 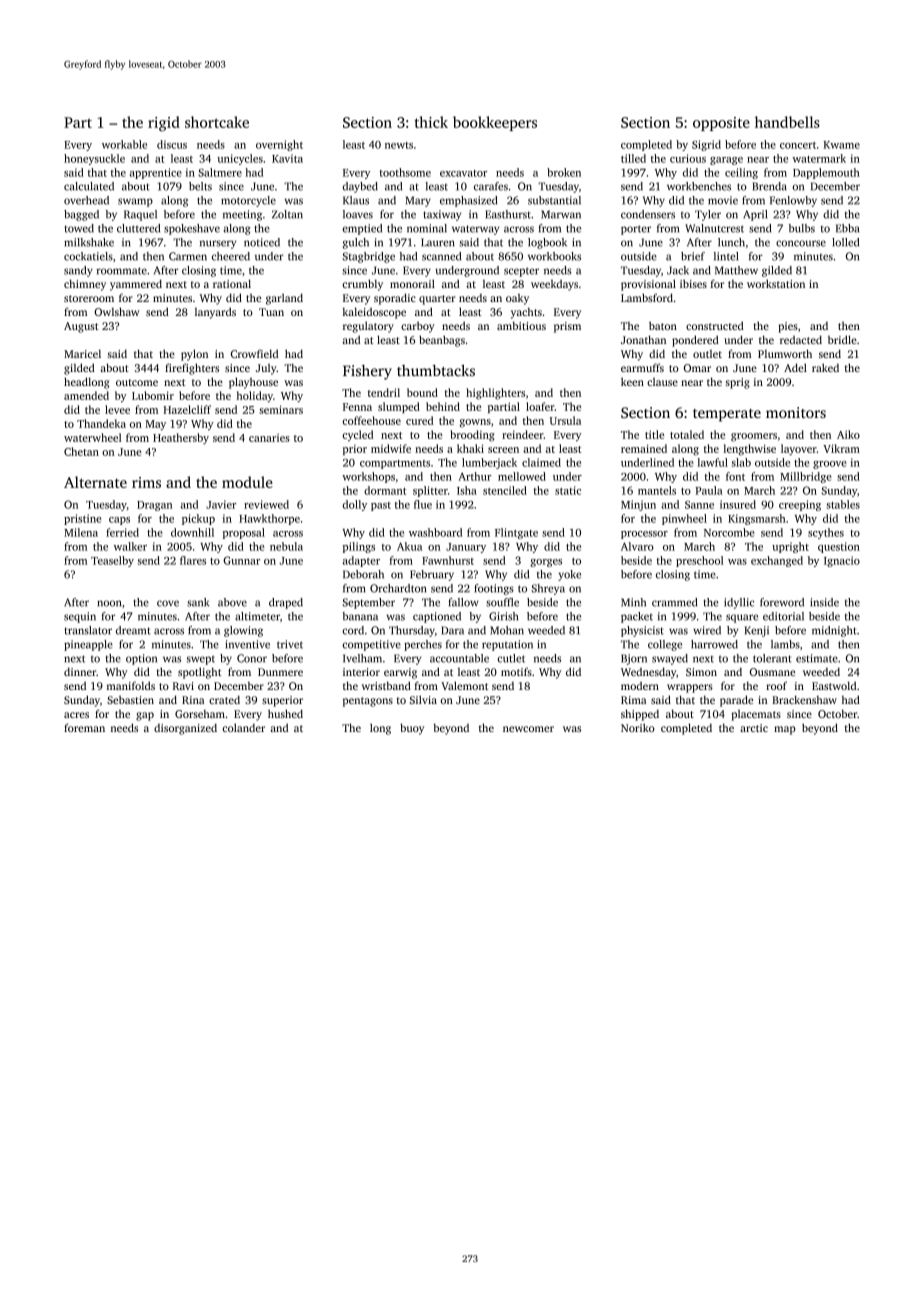 I want to click on dolly, so click(x=354, y=505).
